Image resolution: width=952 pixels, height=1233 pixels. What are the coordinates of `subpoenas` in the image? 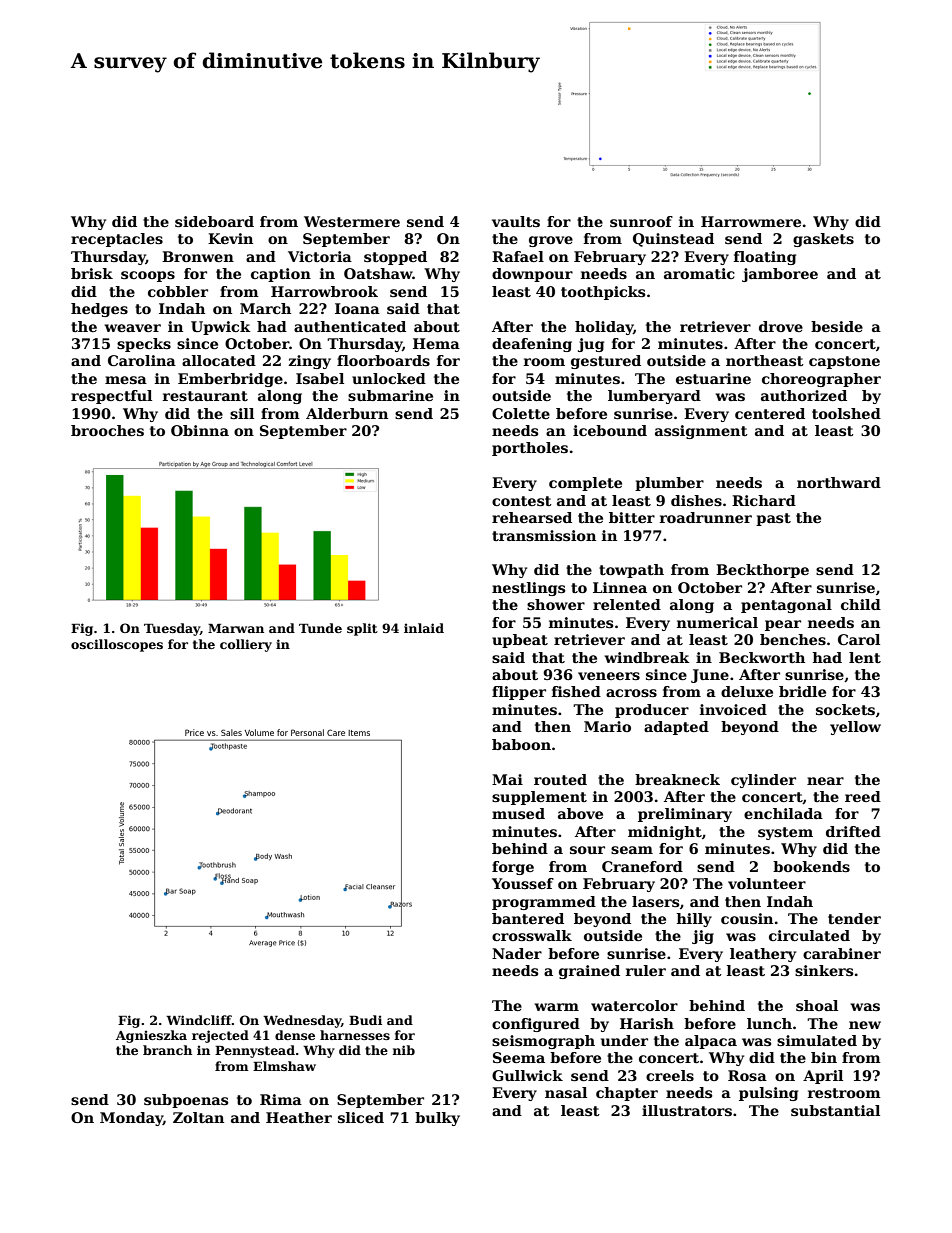 It's located at (186, 1101).
